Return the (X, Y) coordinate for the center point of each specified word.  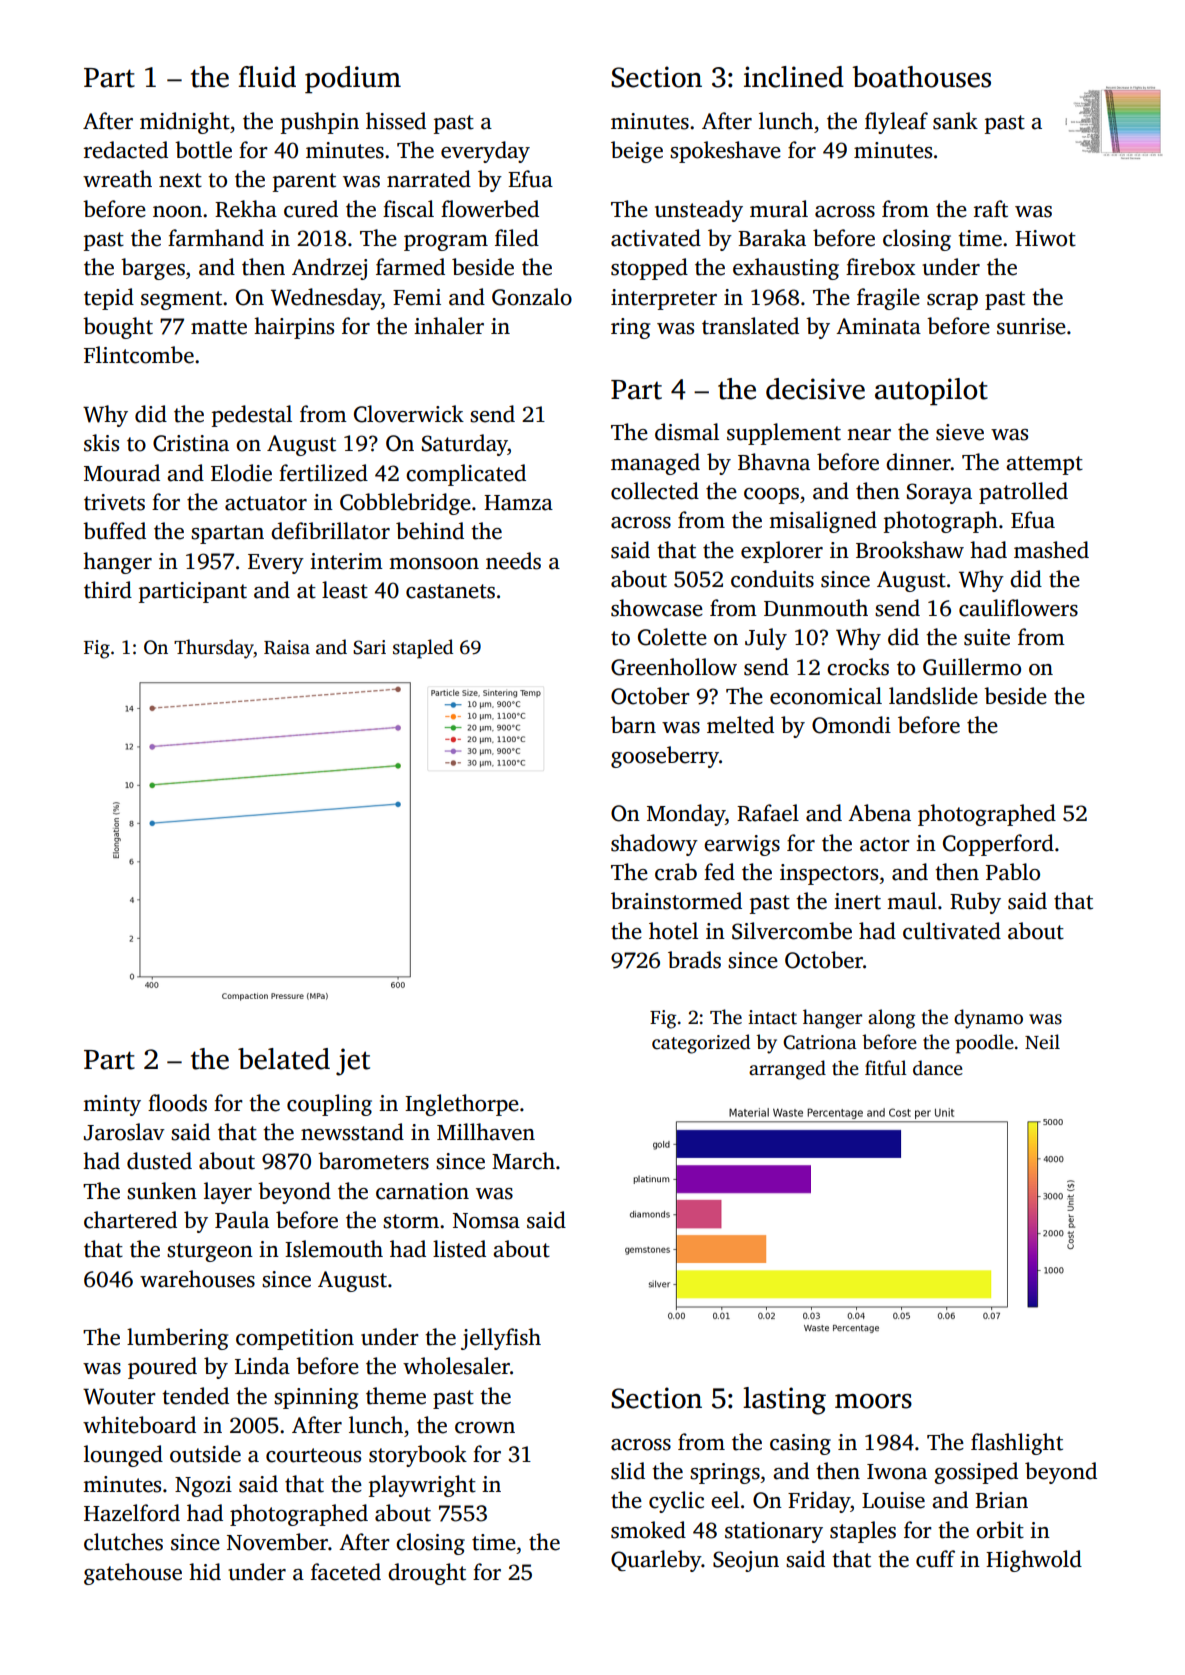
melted (740, 725)
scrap (952, 302)
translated (750, 326)
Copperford (998, 845)
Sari (369, 647)
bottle (203, 150)
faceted (346, 1572)
